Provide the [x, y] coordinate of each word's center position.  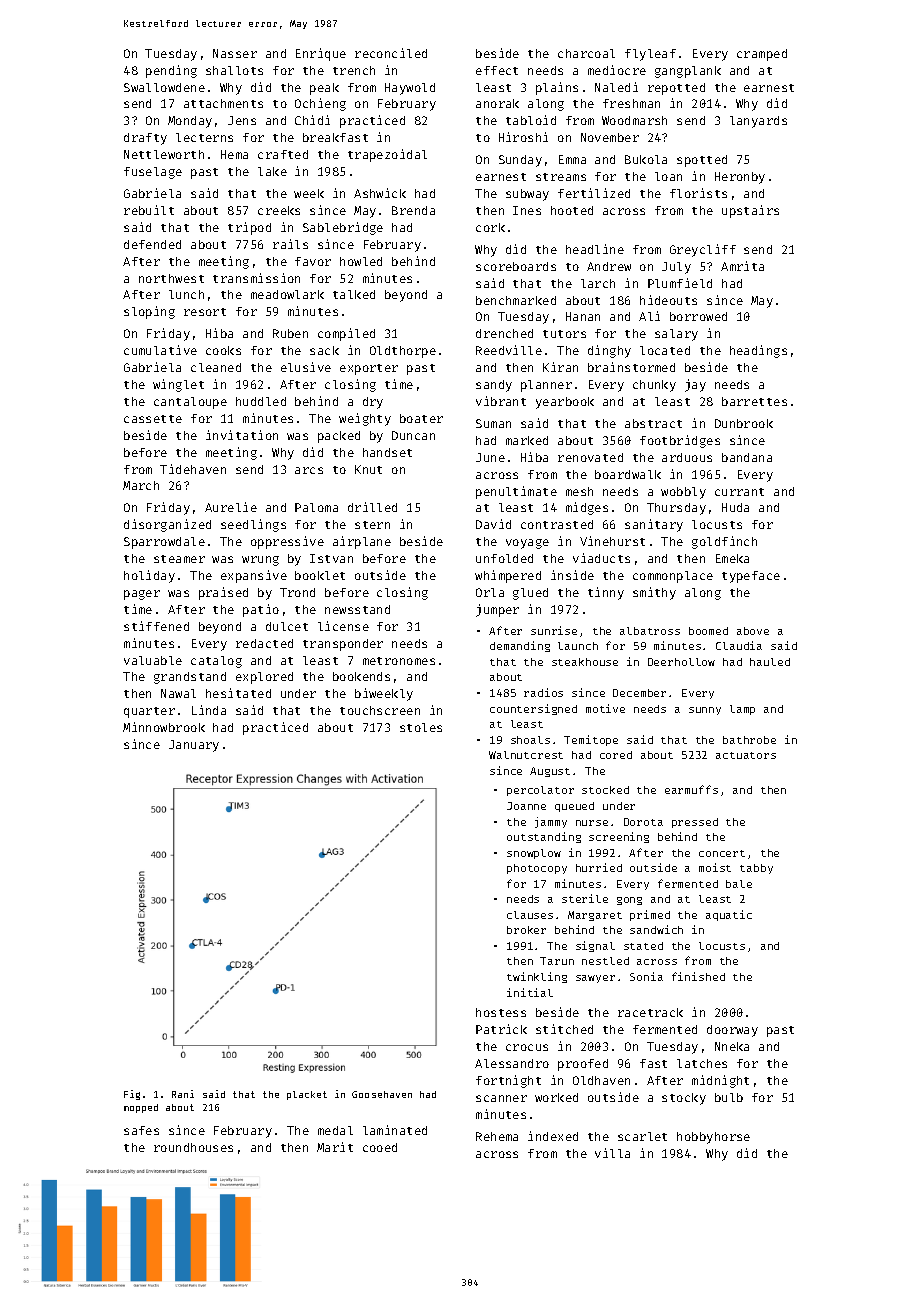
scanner [501, 1098]
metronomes [399, 661]
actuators [746, 755]
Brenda [413, 210]
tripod [249, 228]
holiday [149, 576]
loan [668, 176]
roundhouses [193, 1147]
